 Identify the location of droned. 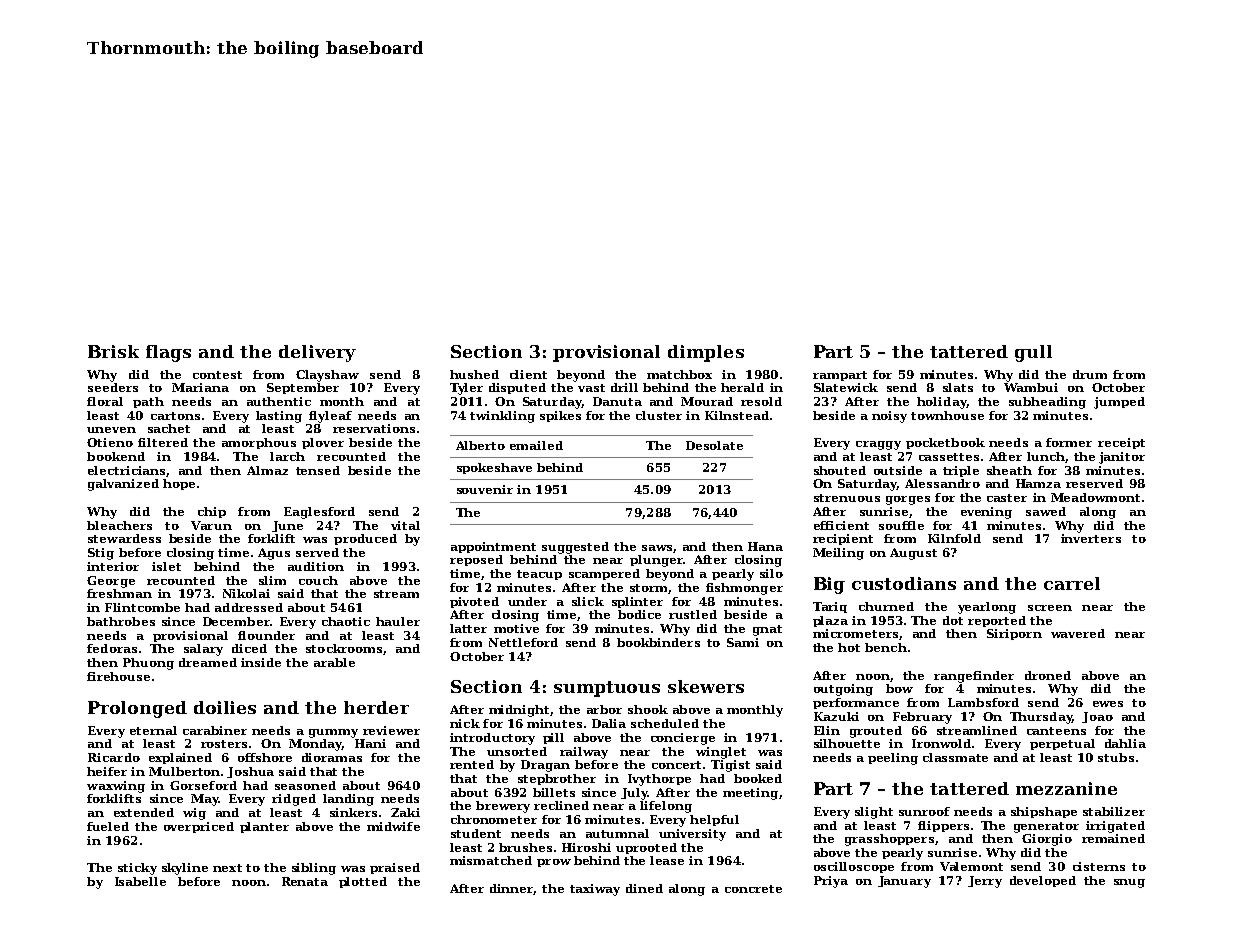
(1048, 675).
